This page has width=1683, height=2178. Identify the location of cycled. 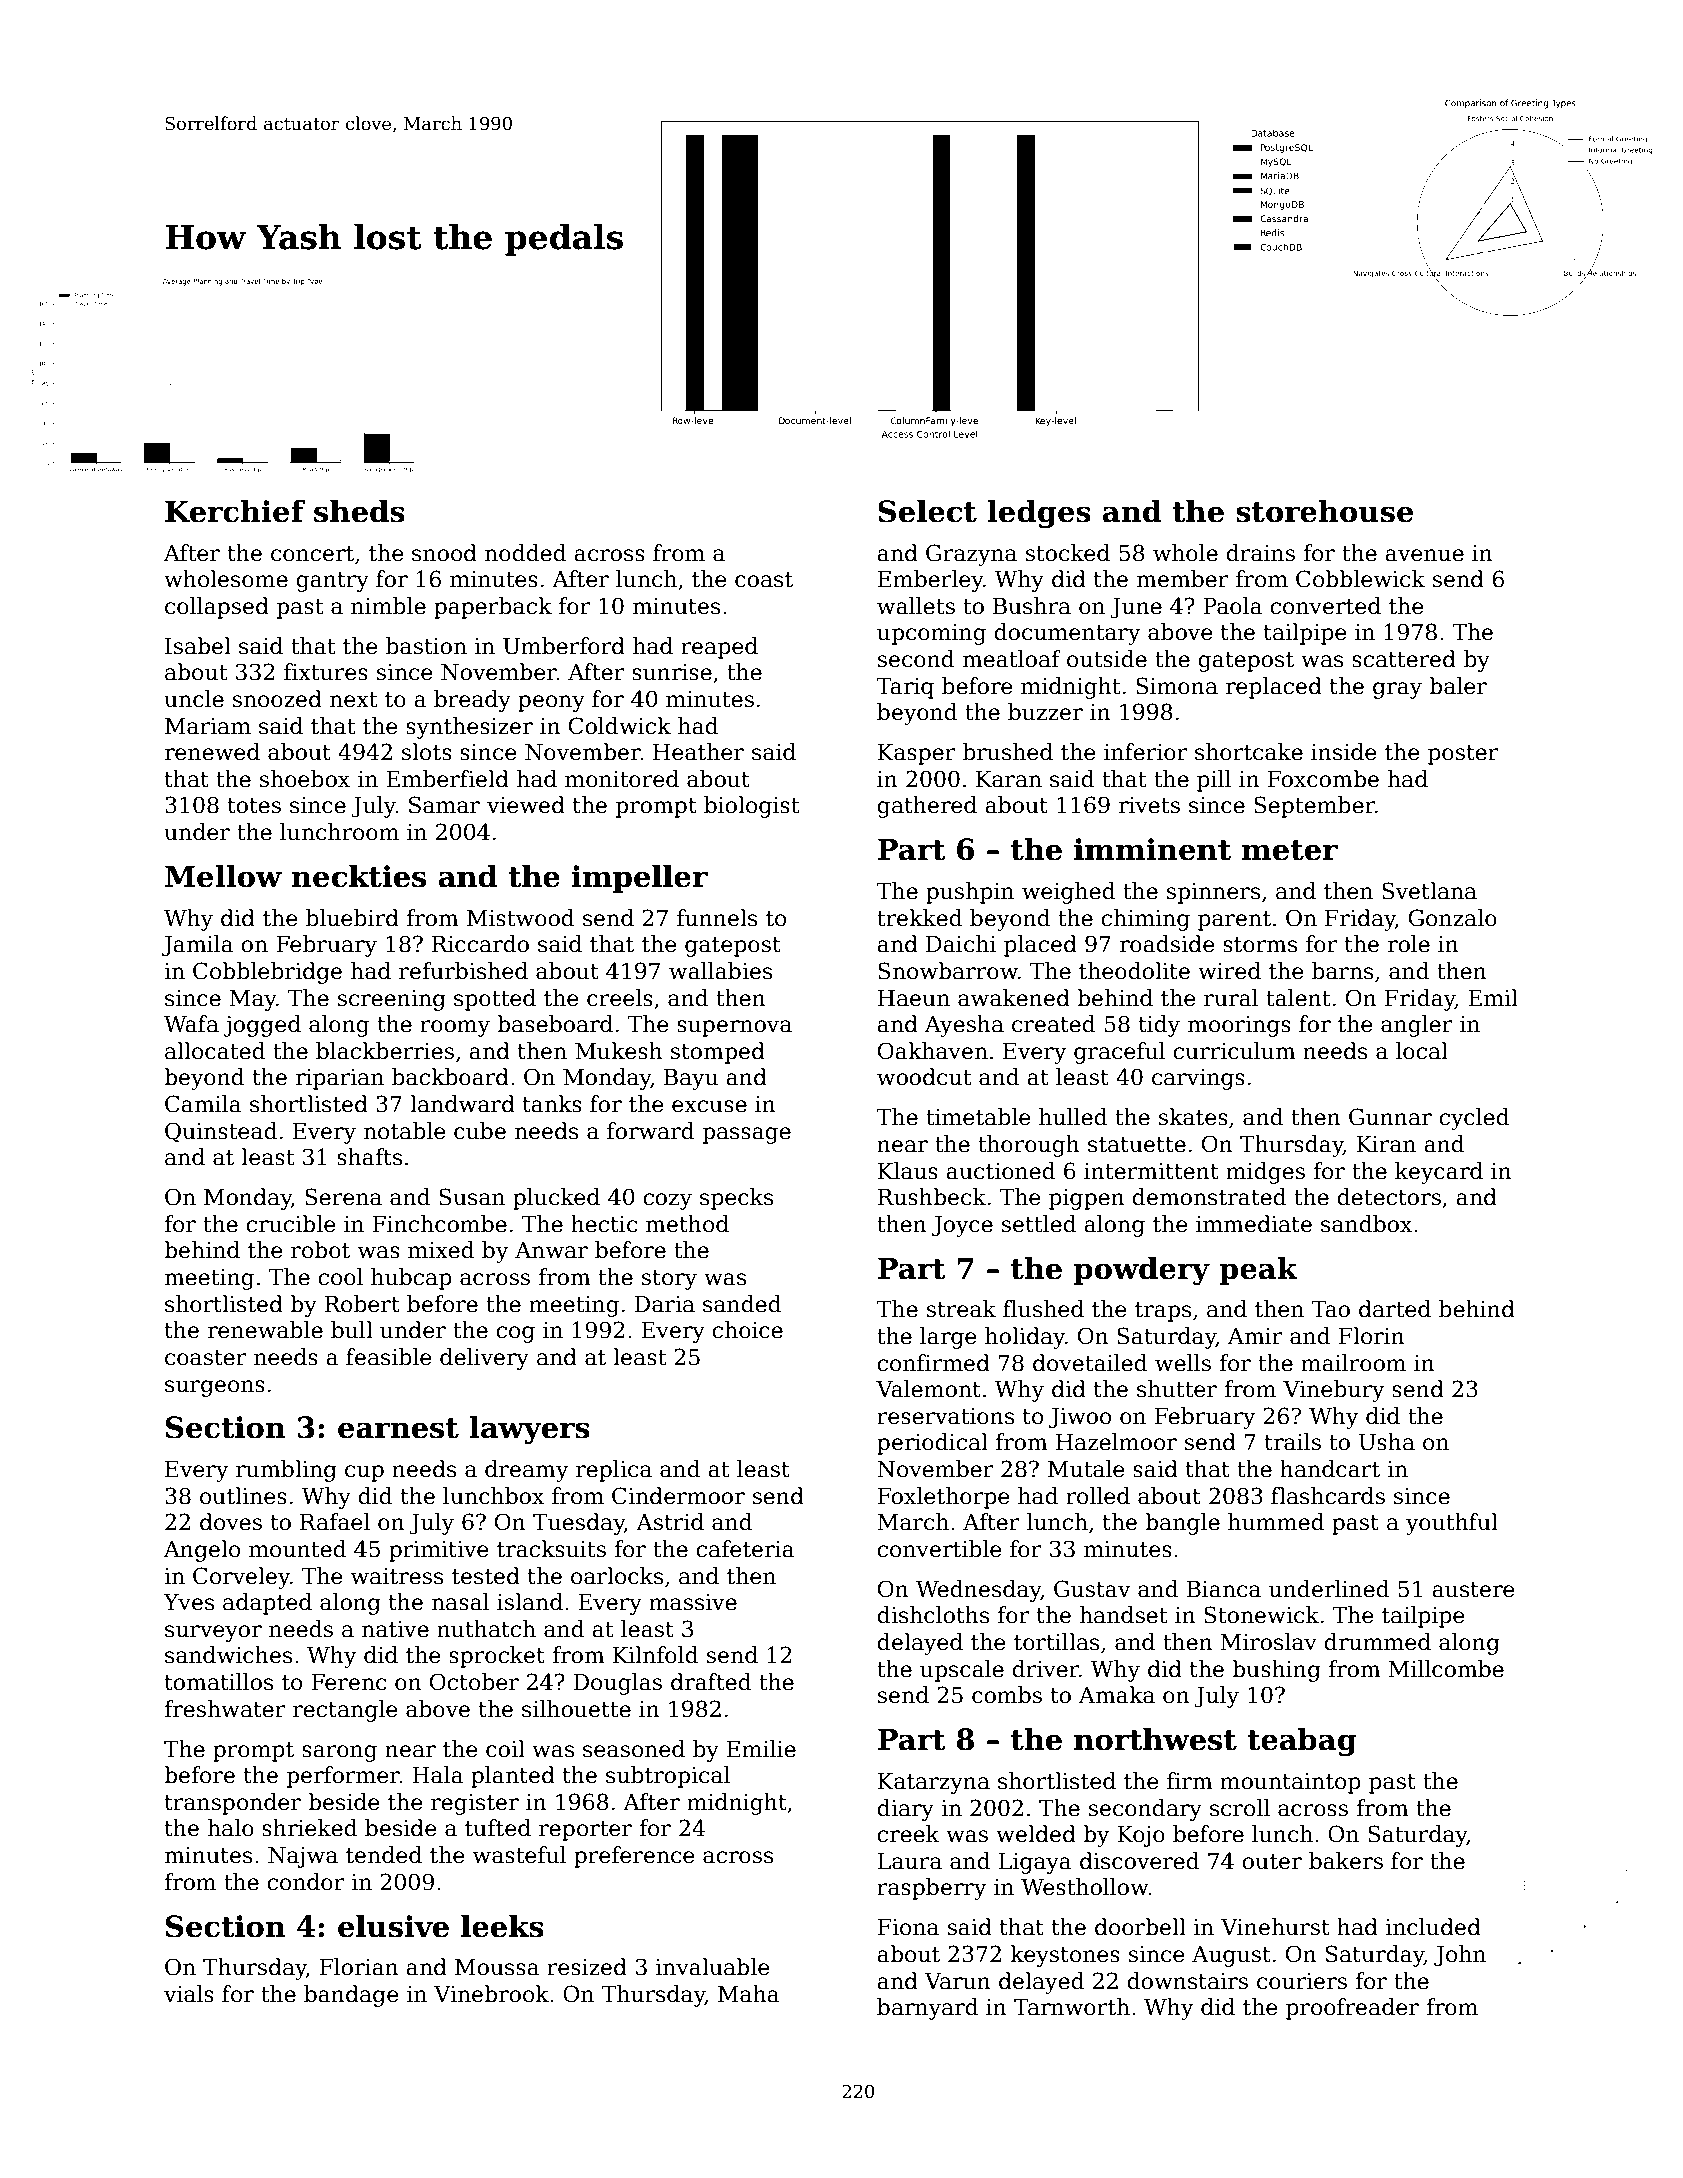
(1474, 1119).
